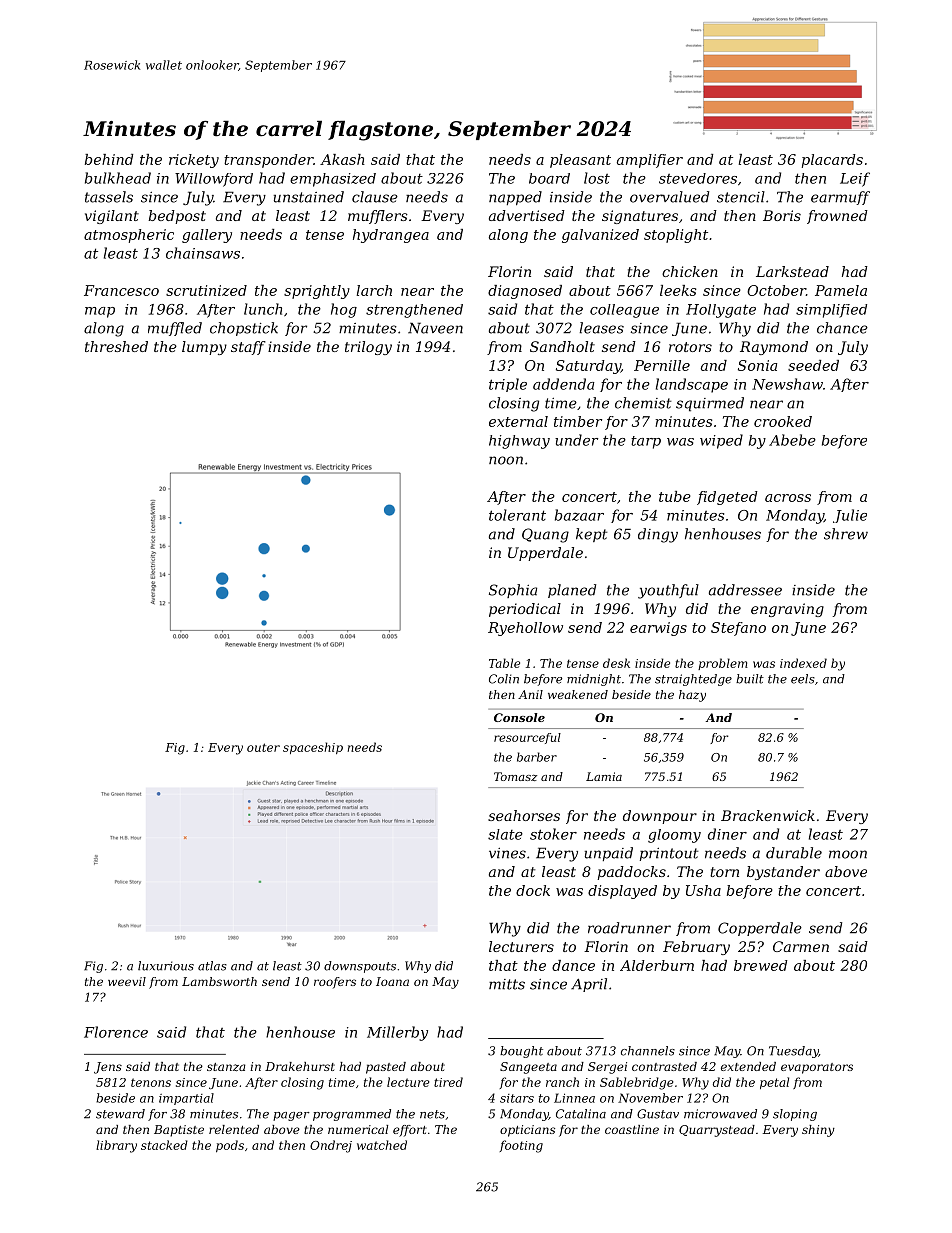 The image size is (952, 1233). Describe the element at coordinates (219, 981) in the page. I see `Lambsworth` at that location.
